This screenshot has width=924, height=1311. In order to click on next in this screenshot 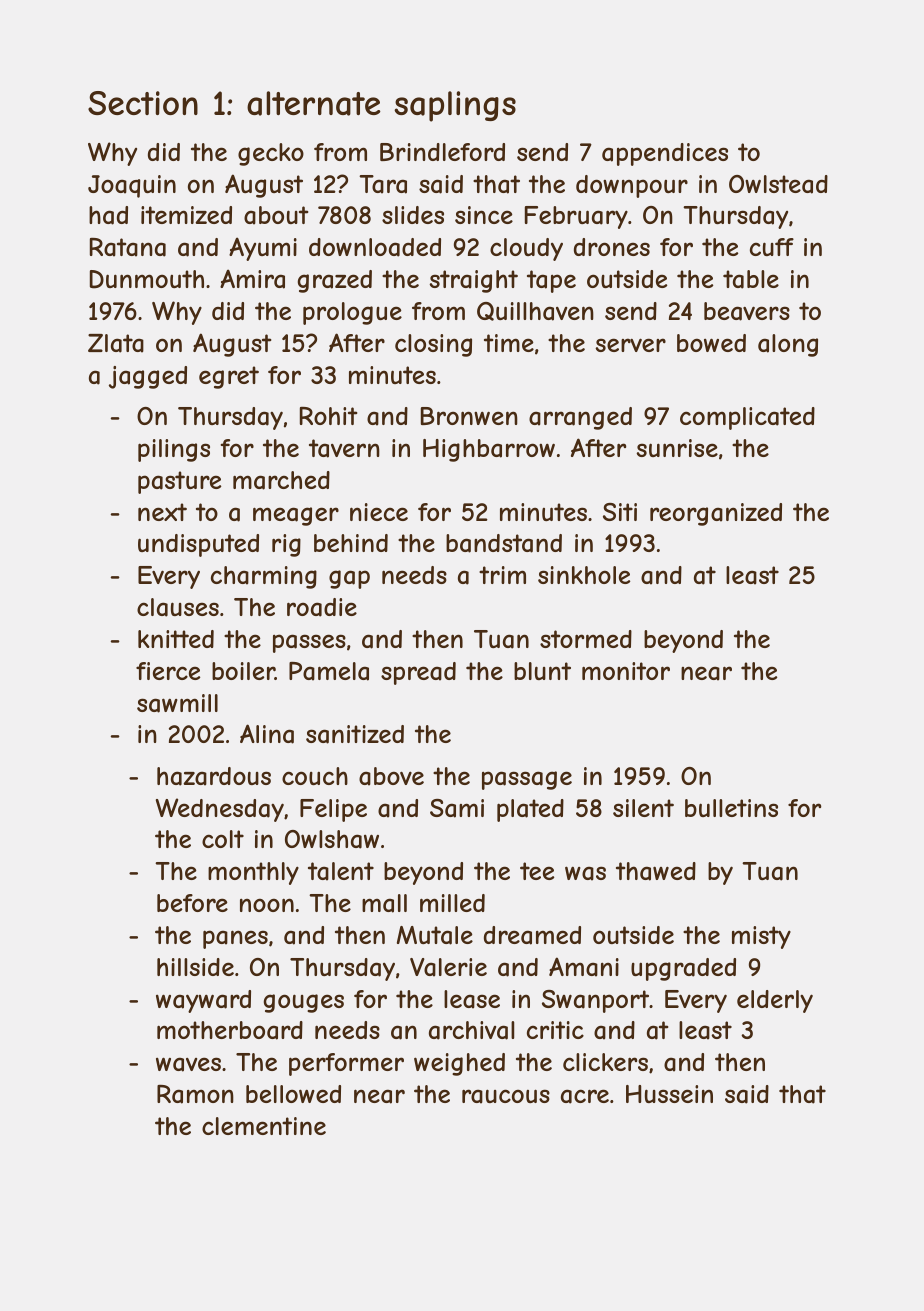, I will do `click(162, 512)`.
